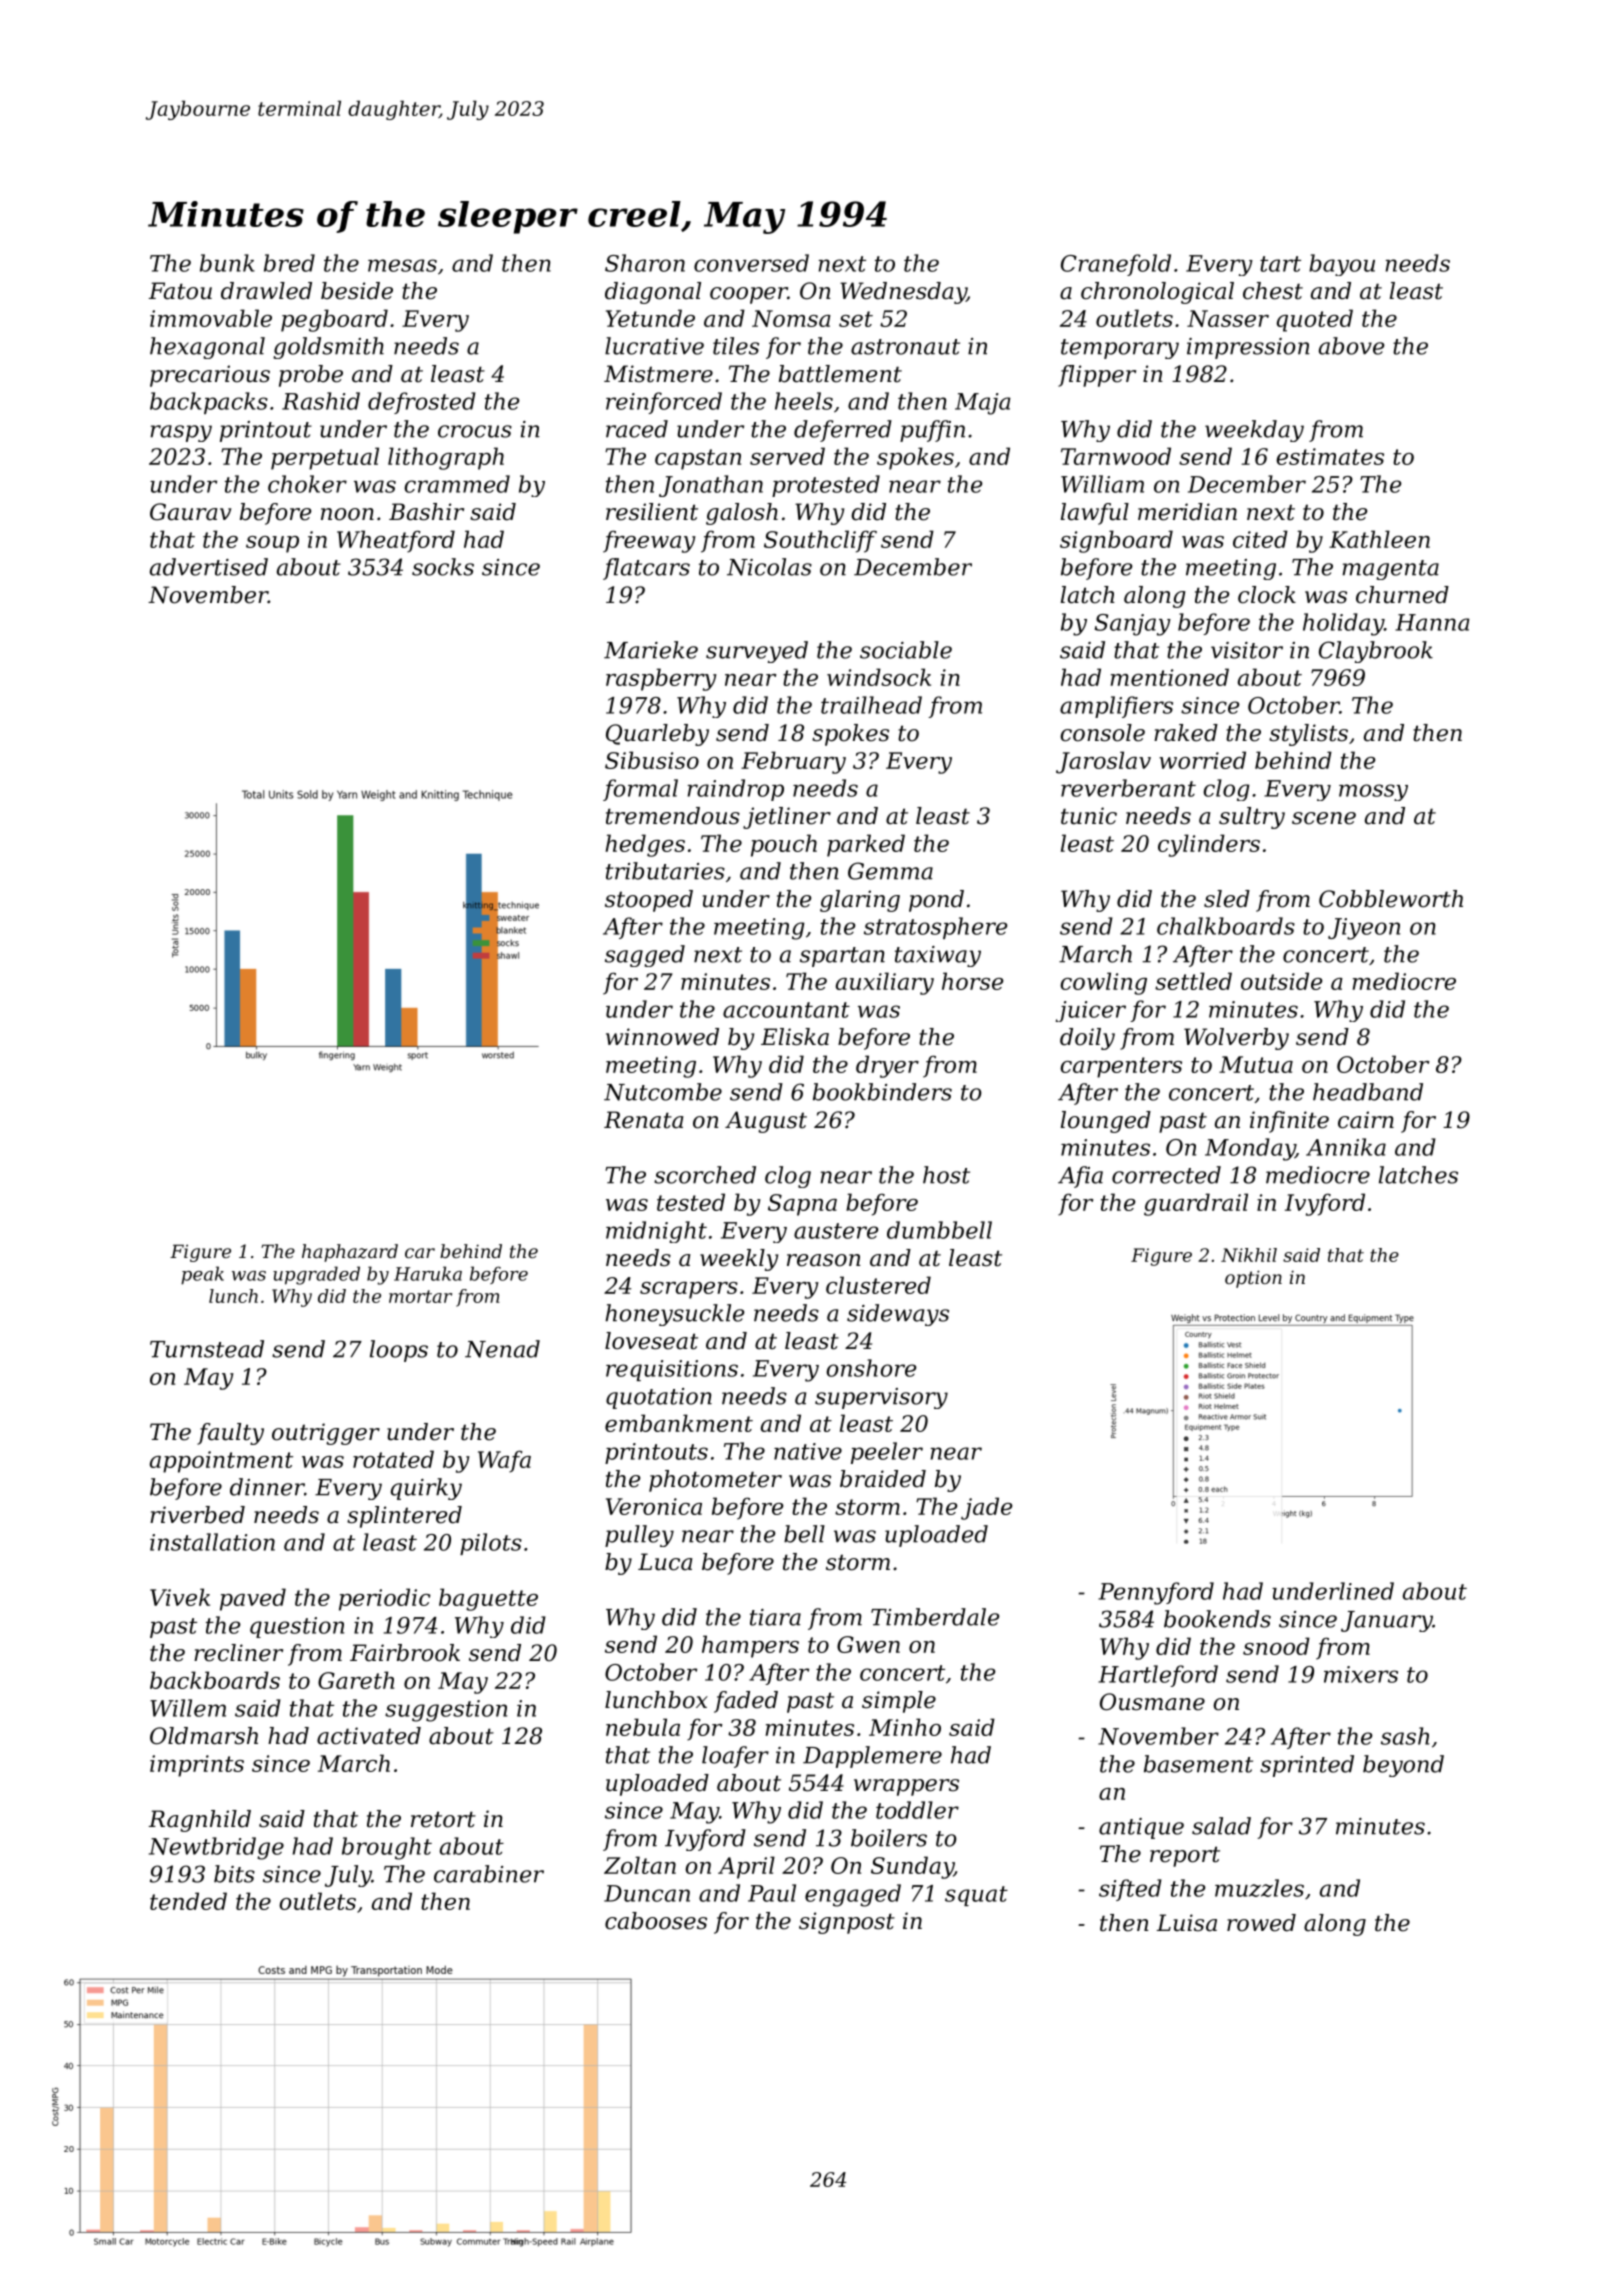  I want to click on diagonal, so click(653, 293).
